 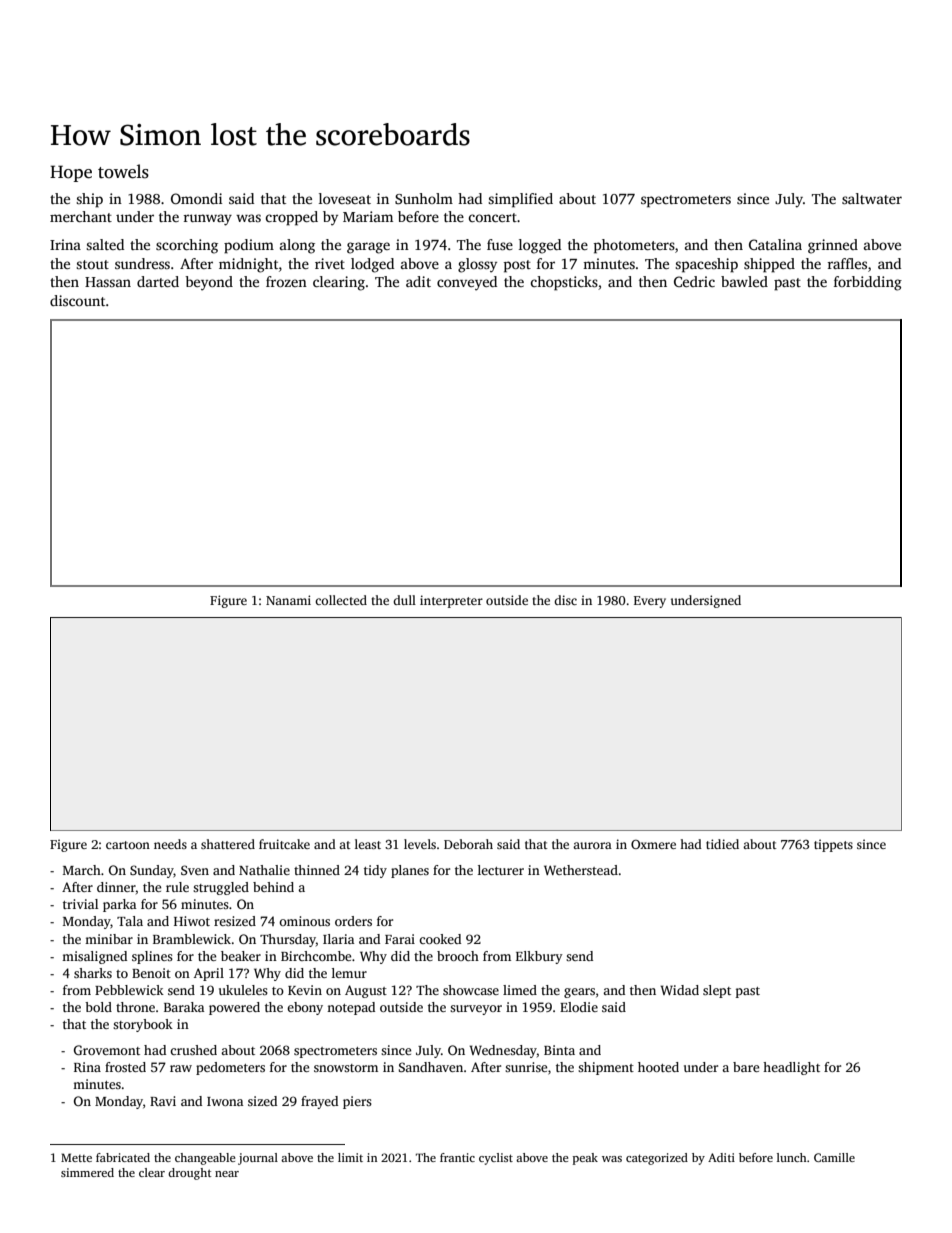 What do you see at coordinates (350, 1157) in the screenshot?
I see `limit` at bounding box center [350, 1157].
